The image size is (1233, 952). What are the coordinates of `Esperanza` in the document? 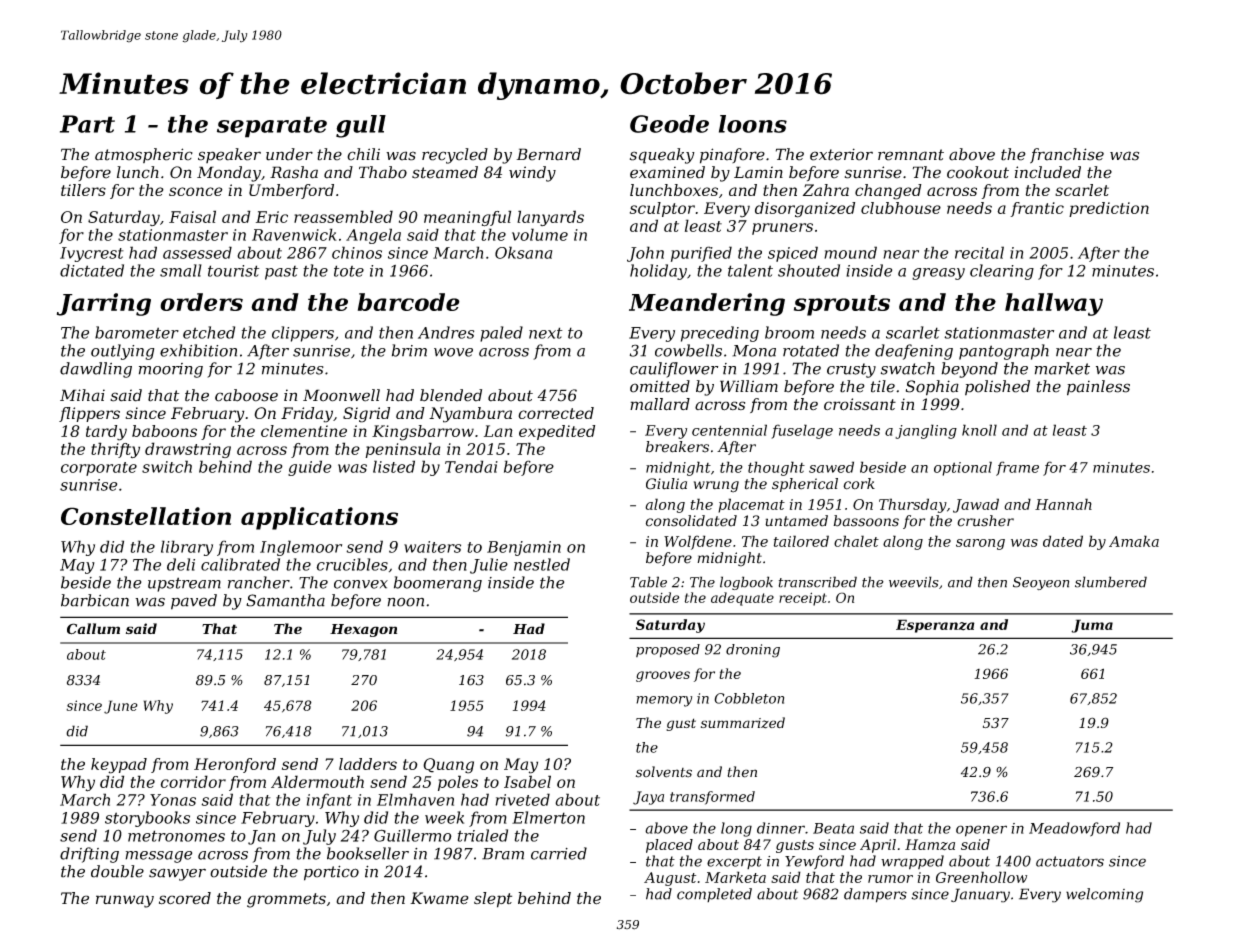 It's located at (935, 626).
